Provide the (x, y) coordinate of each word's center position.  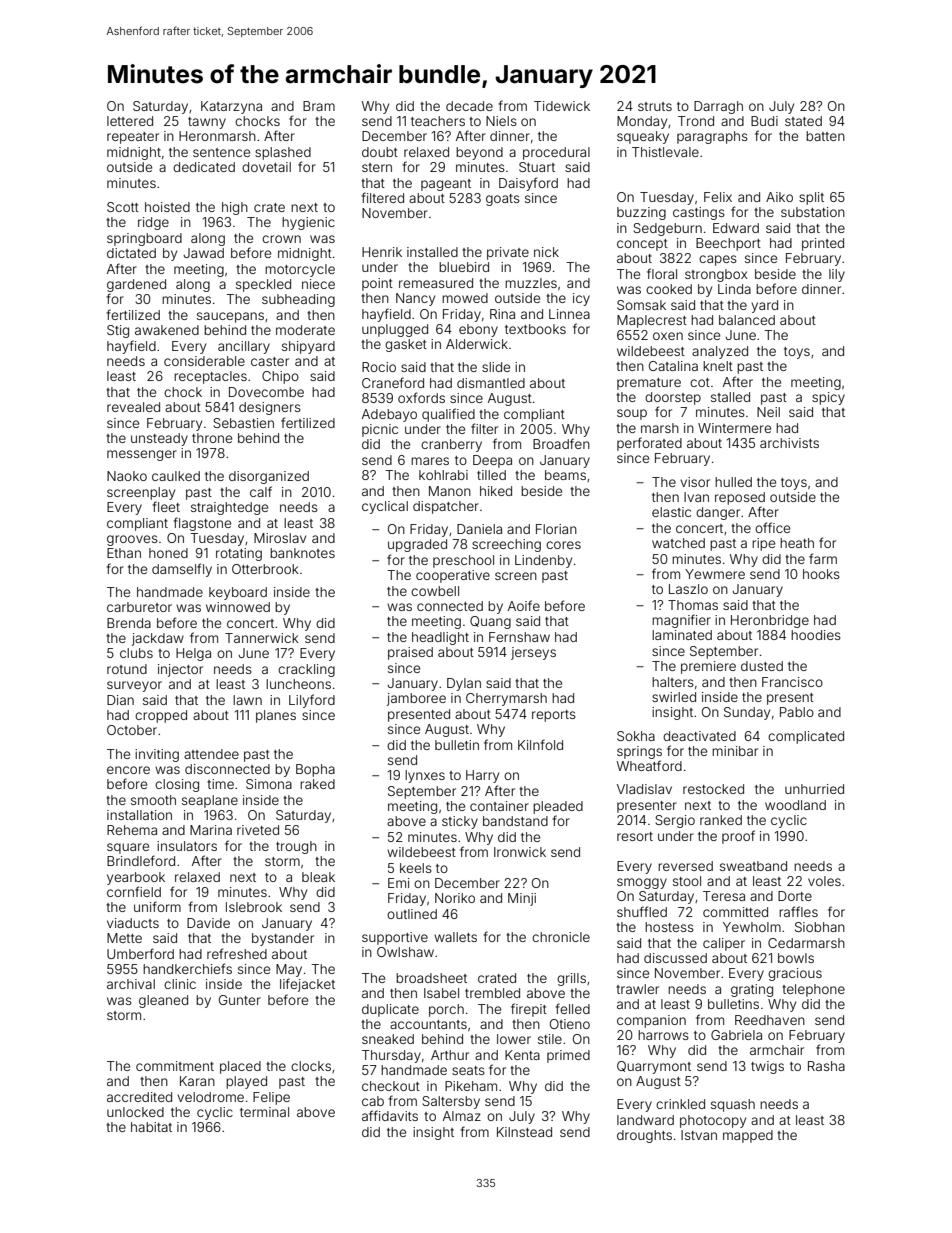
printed (823, 244)
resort (635, 836)
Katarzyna (231, 107)
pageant (446, 185)
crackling (306, 670)
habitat (151, 1127)
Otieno (570, 1024)
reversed (685, 866)
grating (752, 990)
